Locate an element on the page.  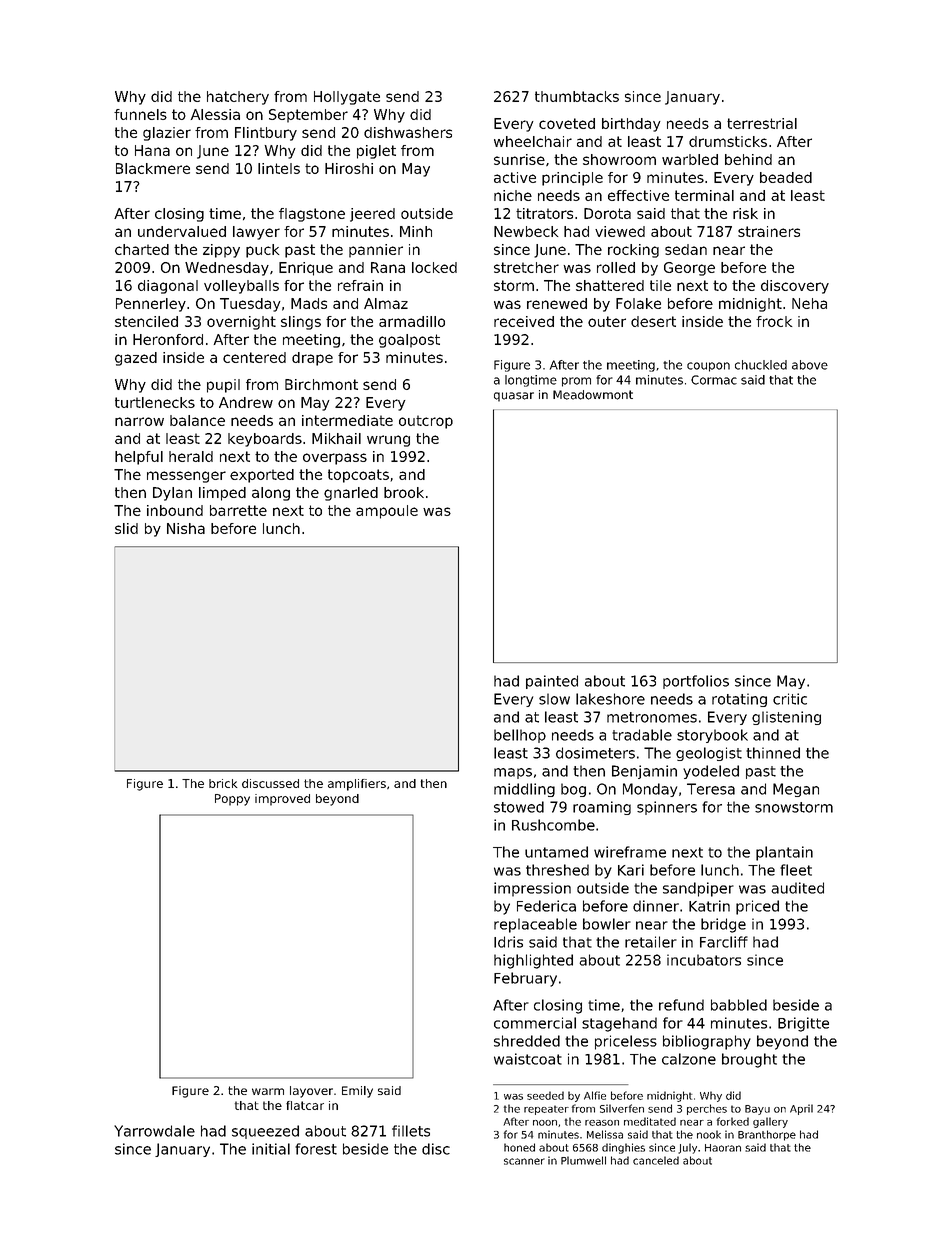
bellhop is located at coordinates (520, 736).
